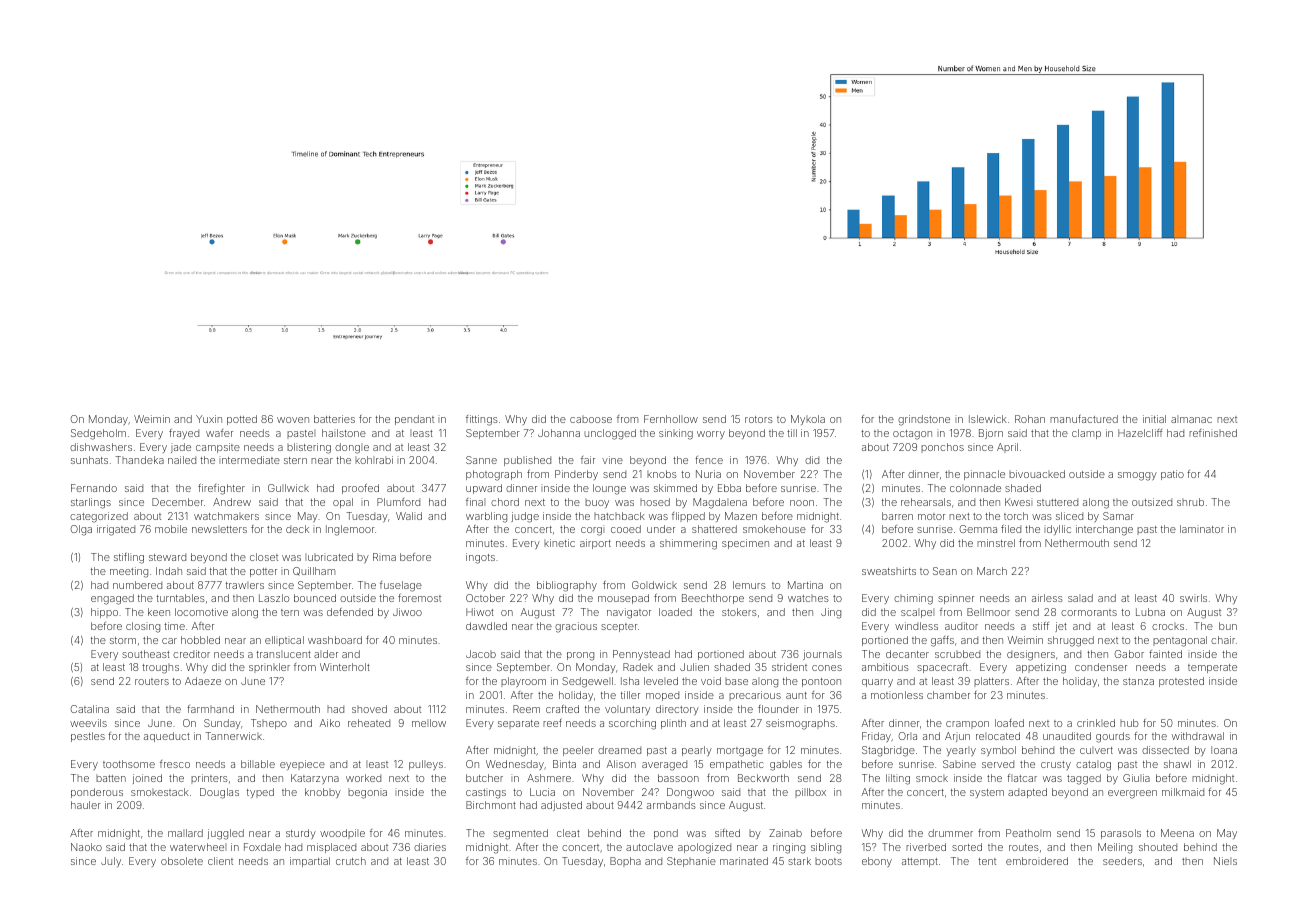 This document has width=1308, height=924. What do you see at coordinates (86, 847) in the document?
I see `Naoko` at bounding box center [86, 847].
